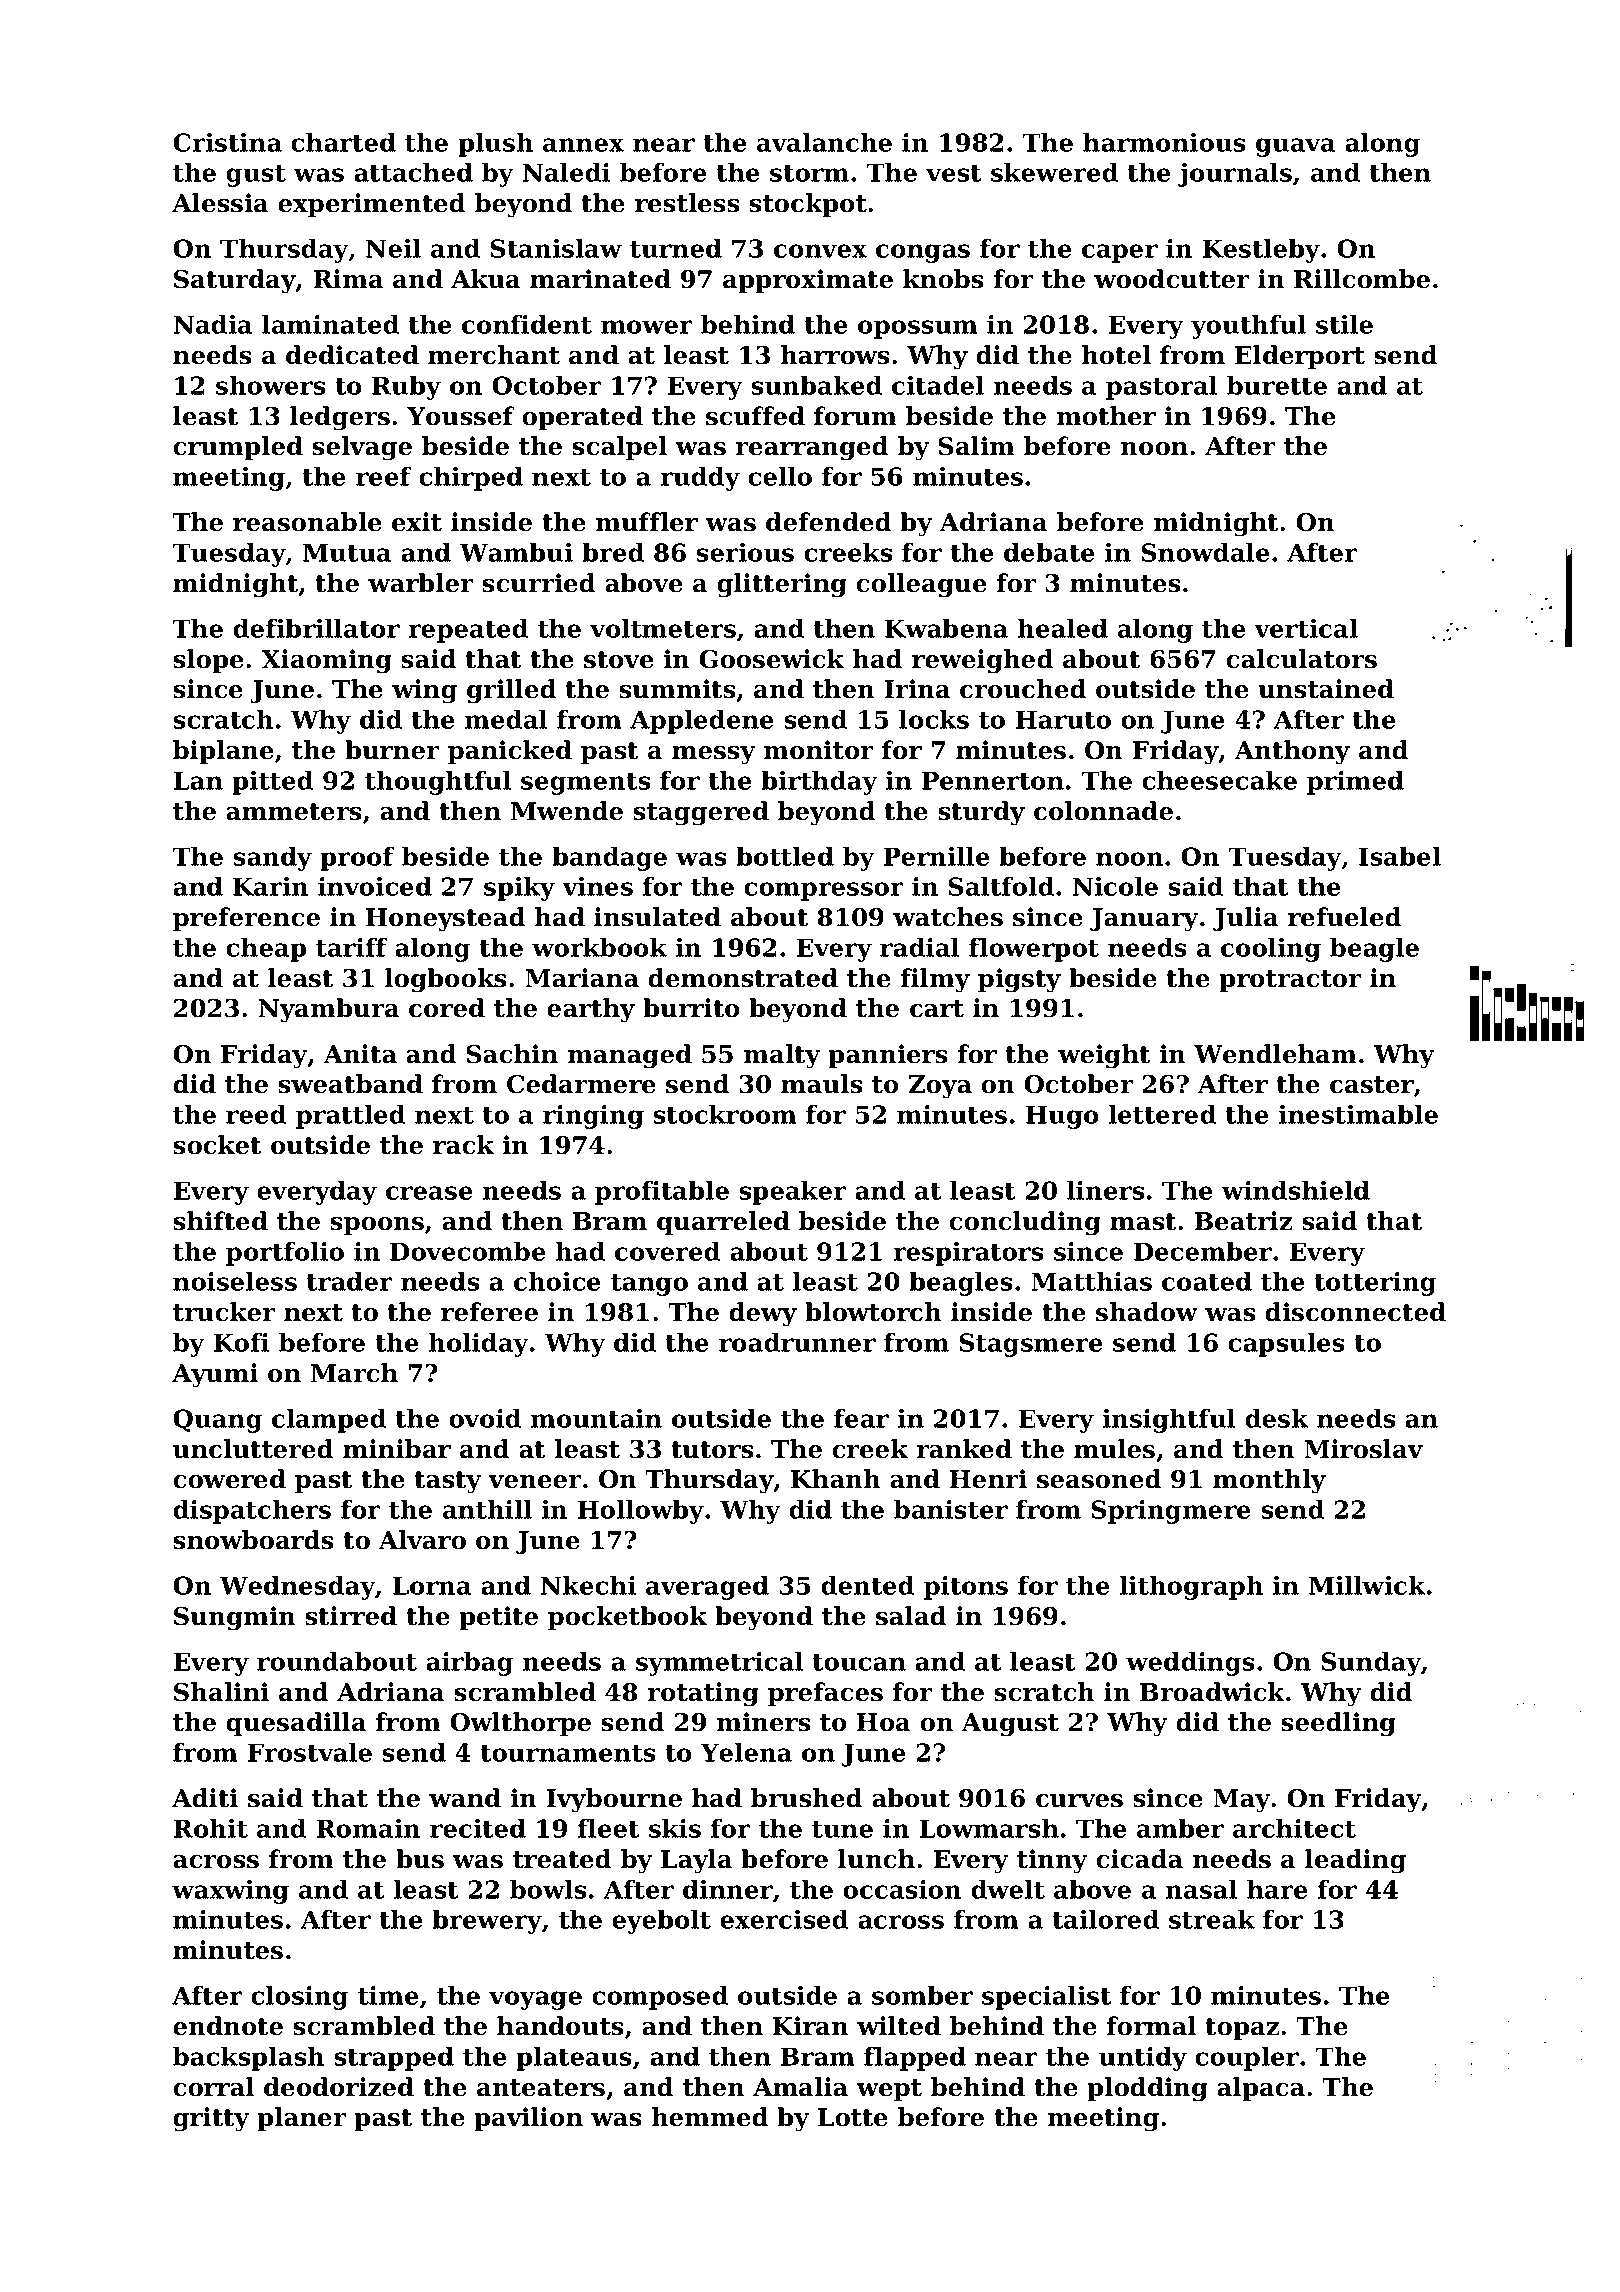 The height and width of the screenshot is (2292, 1620). I want to click on rack, so click(463, 1145).
